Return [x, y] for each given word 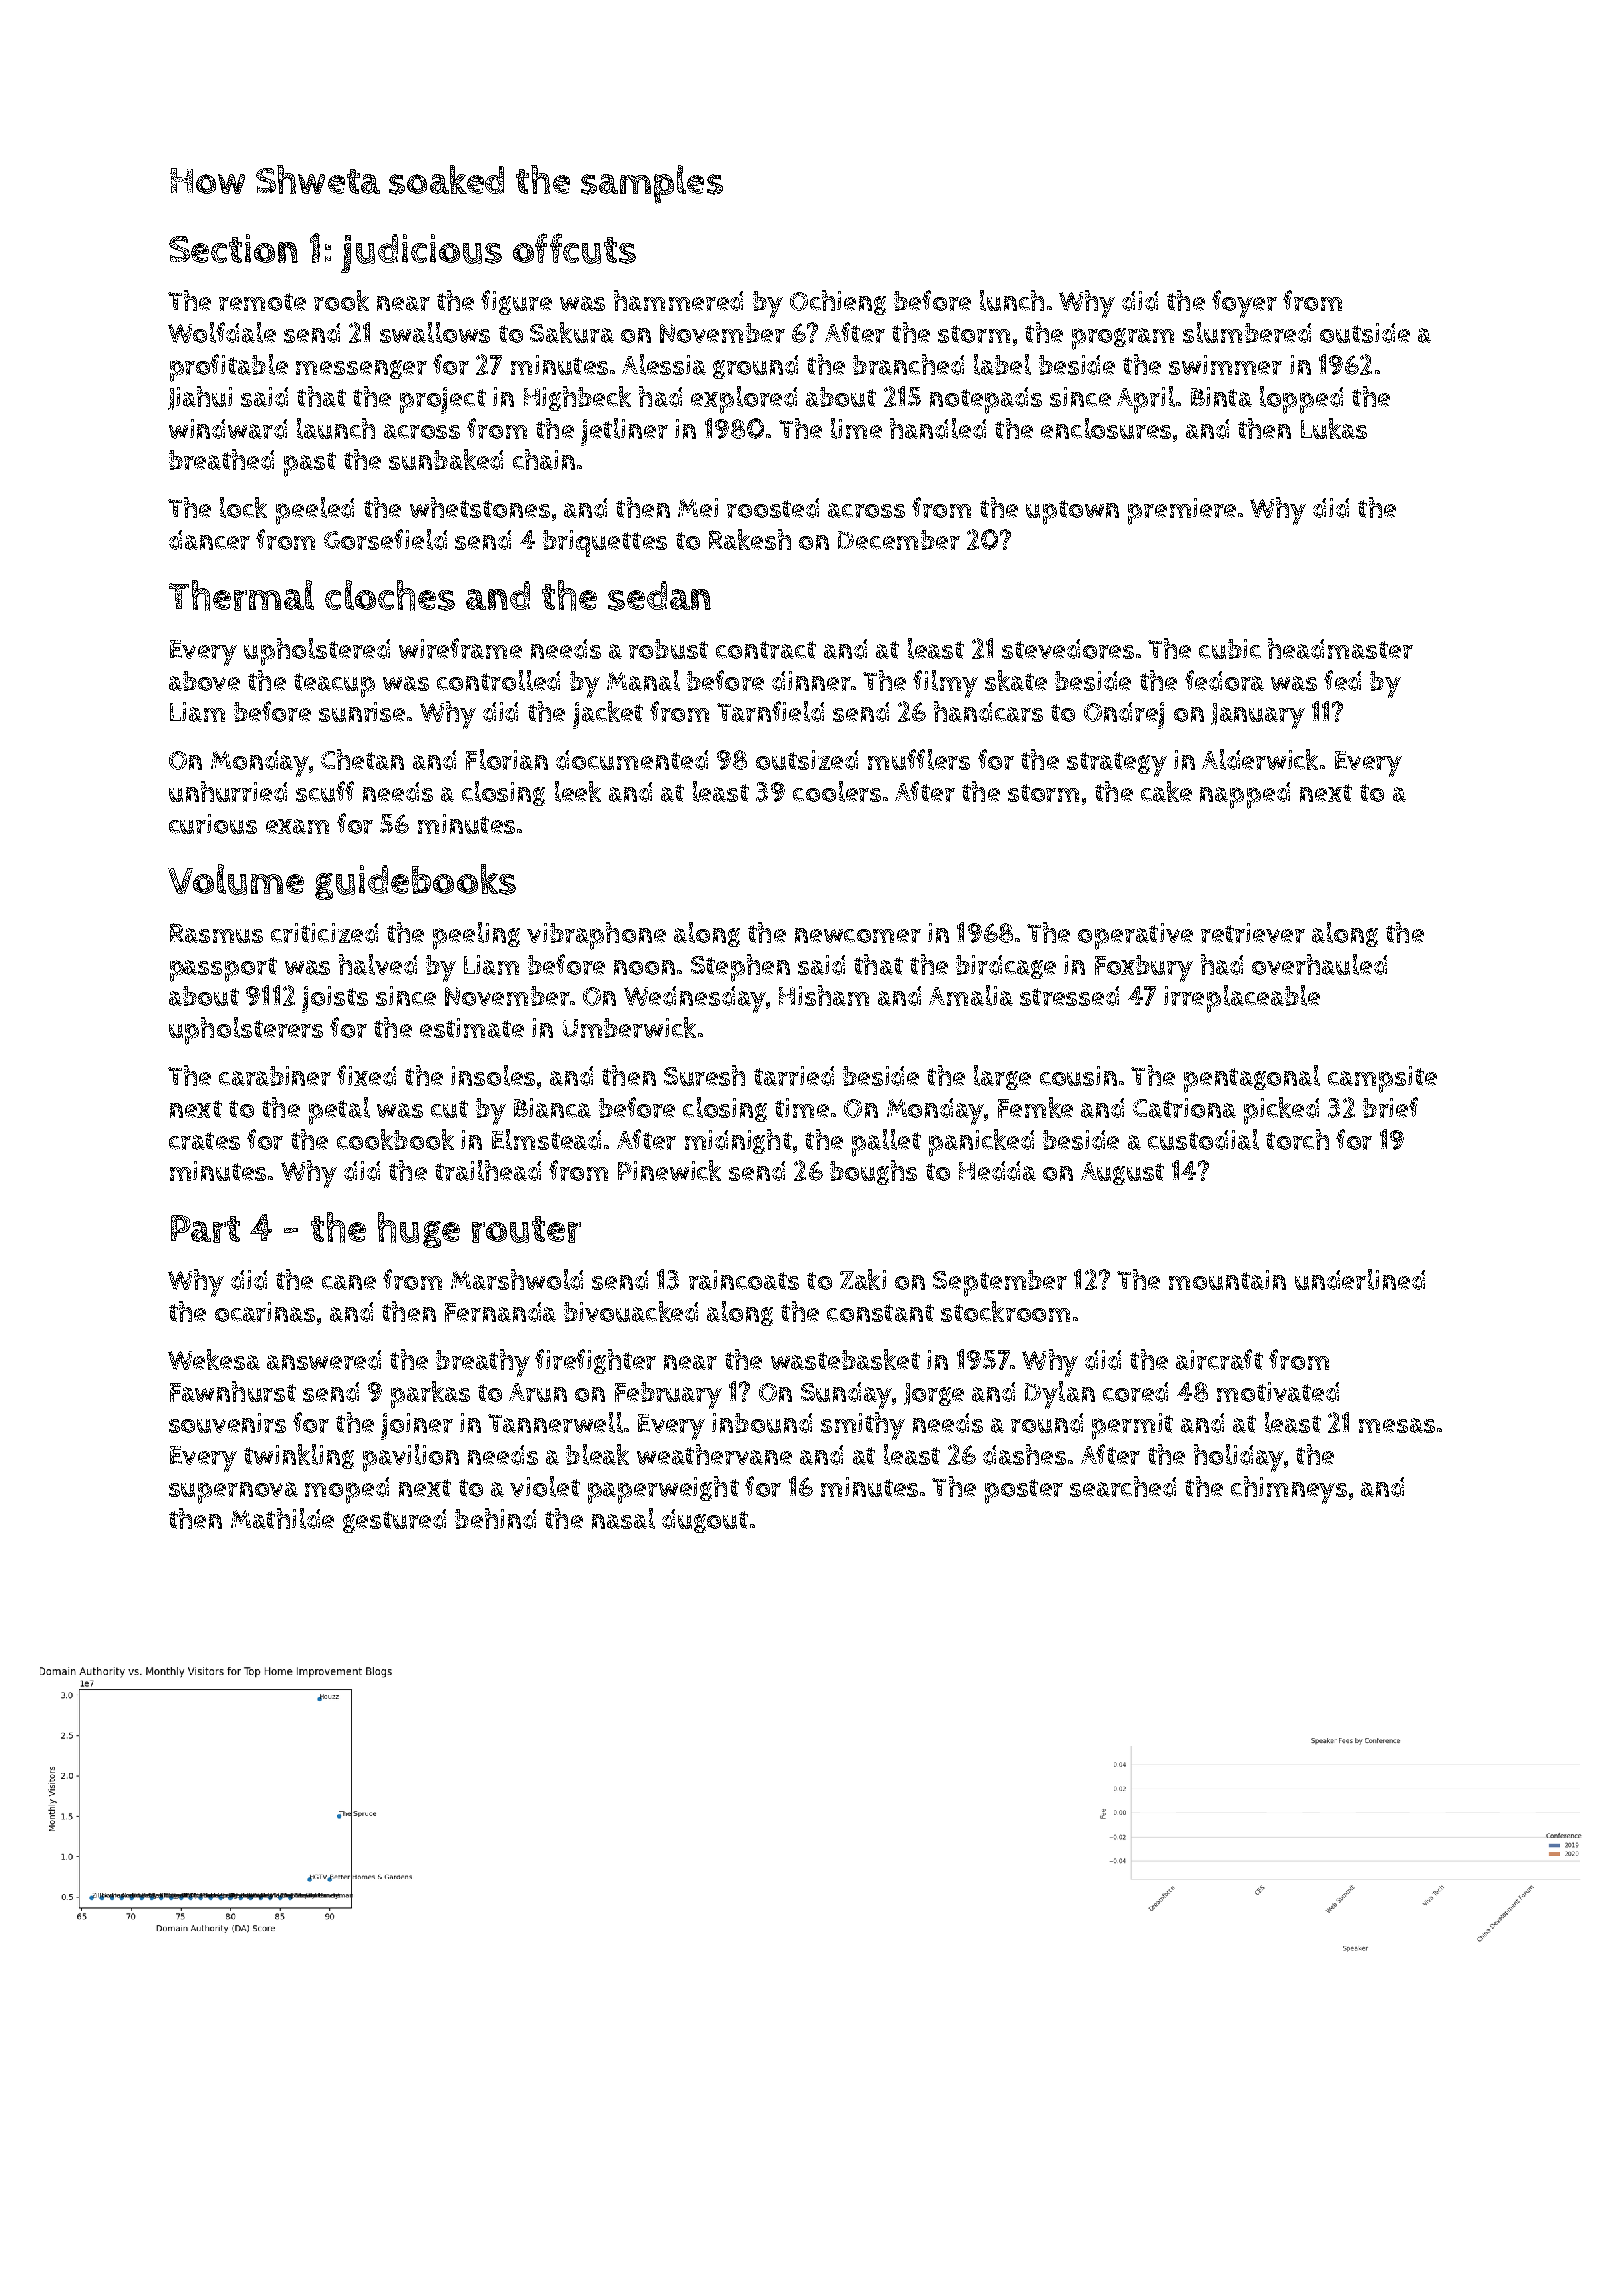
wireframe [460, 648]
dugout [705, 1521]
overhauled [1319, 964]
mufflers [919, 759]
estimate [472, 1028]
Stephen [740, 968]
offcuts [574, 248]
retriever [1253, 933]
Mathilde [282, 1518]
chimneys [1289, 1490]
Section [233, 248]
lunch [1012, 300]
